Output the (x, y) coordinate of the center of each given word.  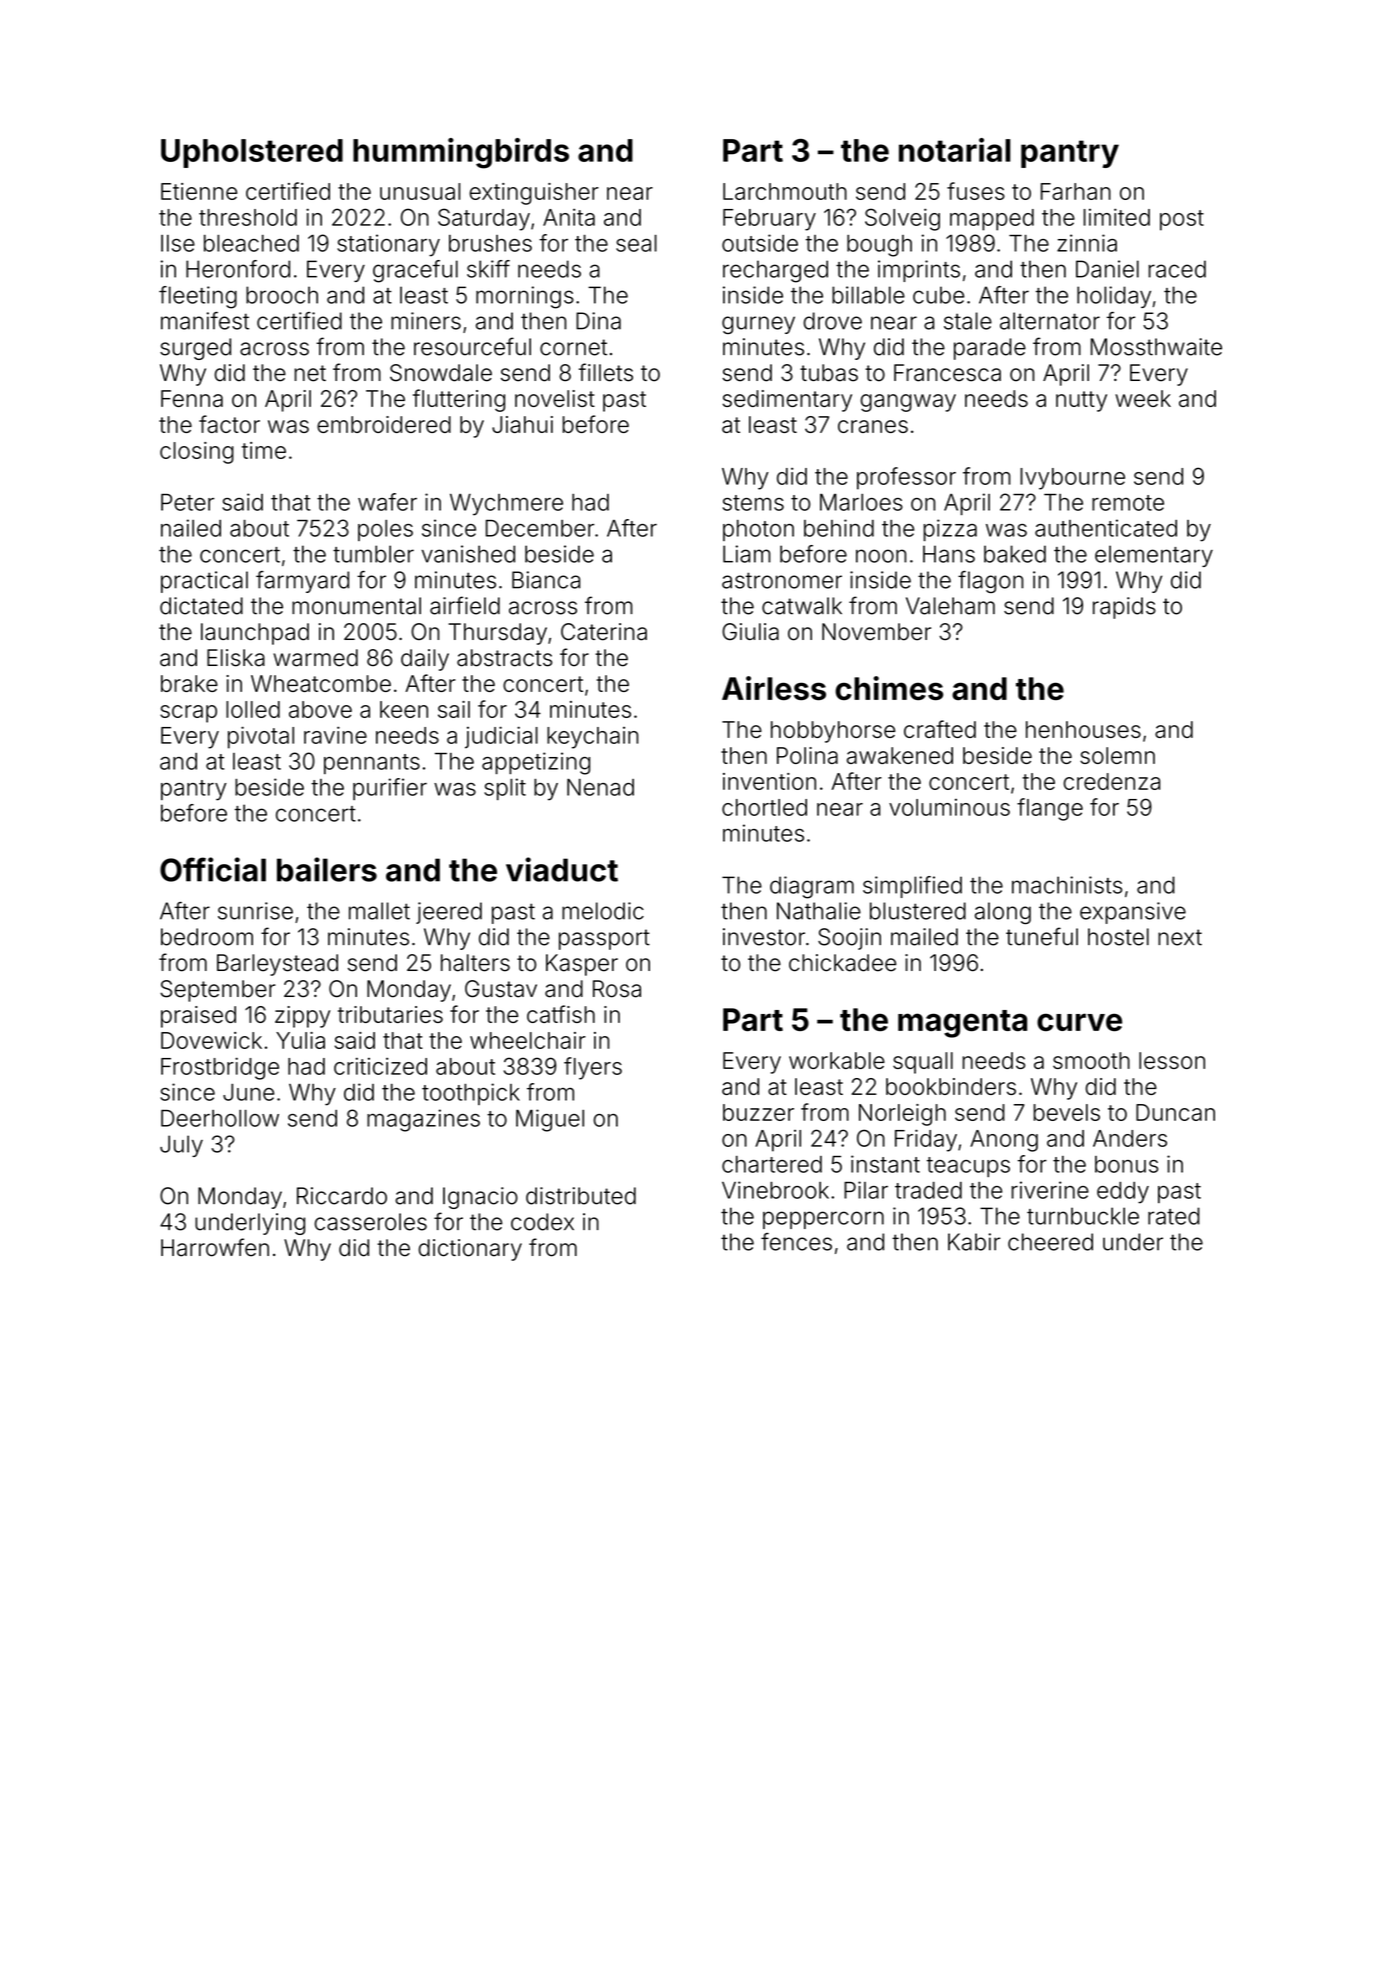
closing (197, 453)
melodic (603, 911)
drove (833, 321)
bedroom (207, 937)
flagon (990, 582)
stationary (388, 245)
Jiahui (522, 424)
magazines (423, 1120)
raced (1177, 269)
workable (837, 1060)
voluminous (949, 807)
